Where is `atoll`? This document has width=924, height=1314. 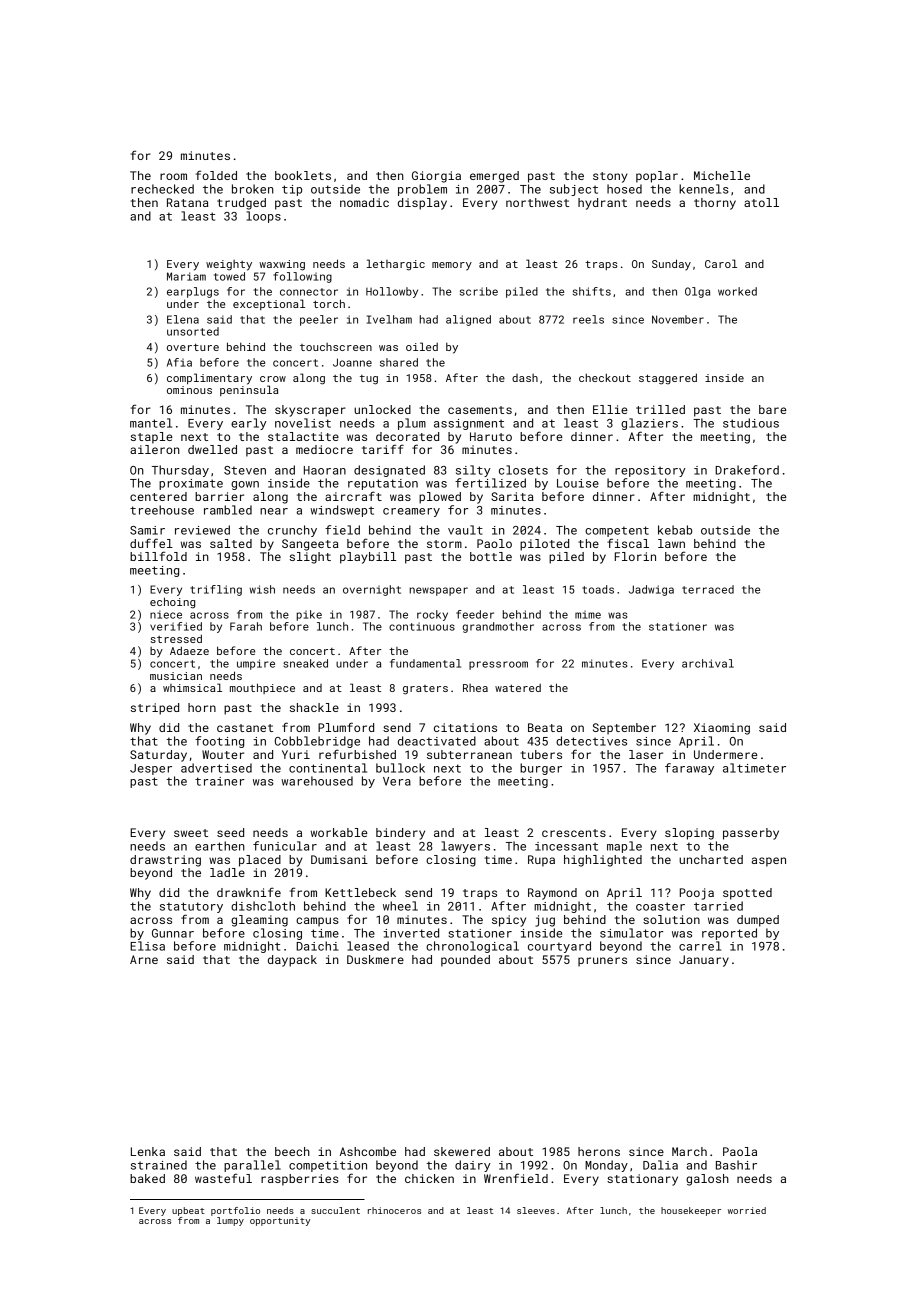 atoll is located at coordinates (761, 202).
